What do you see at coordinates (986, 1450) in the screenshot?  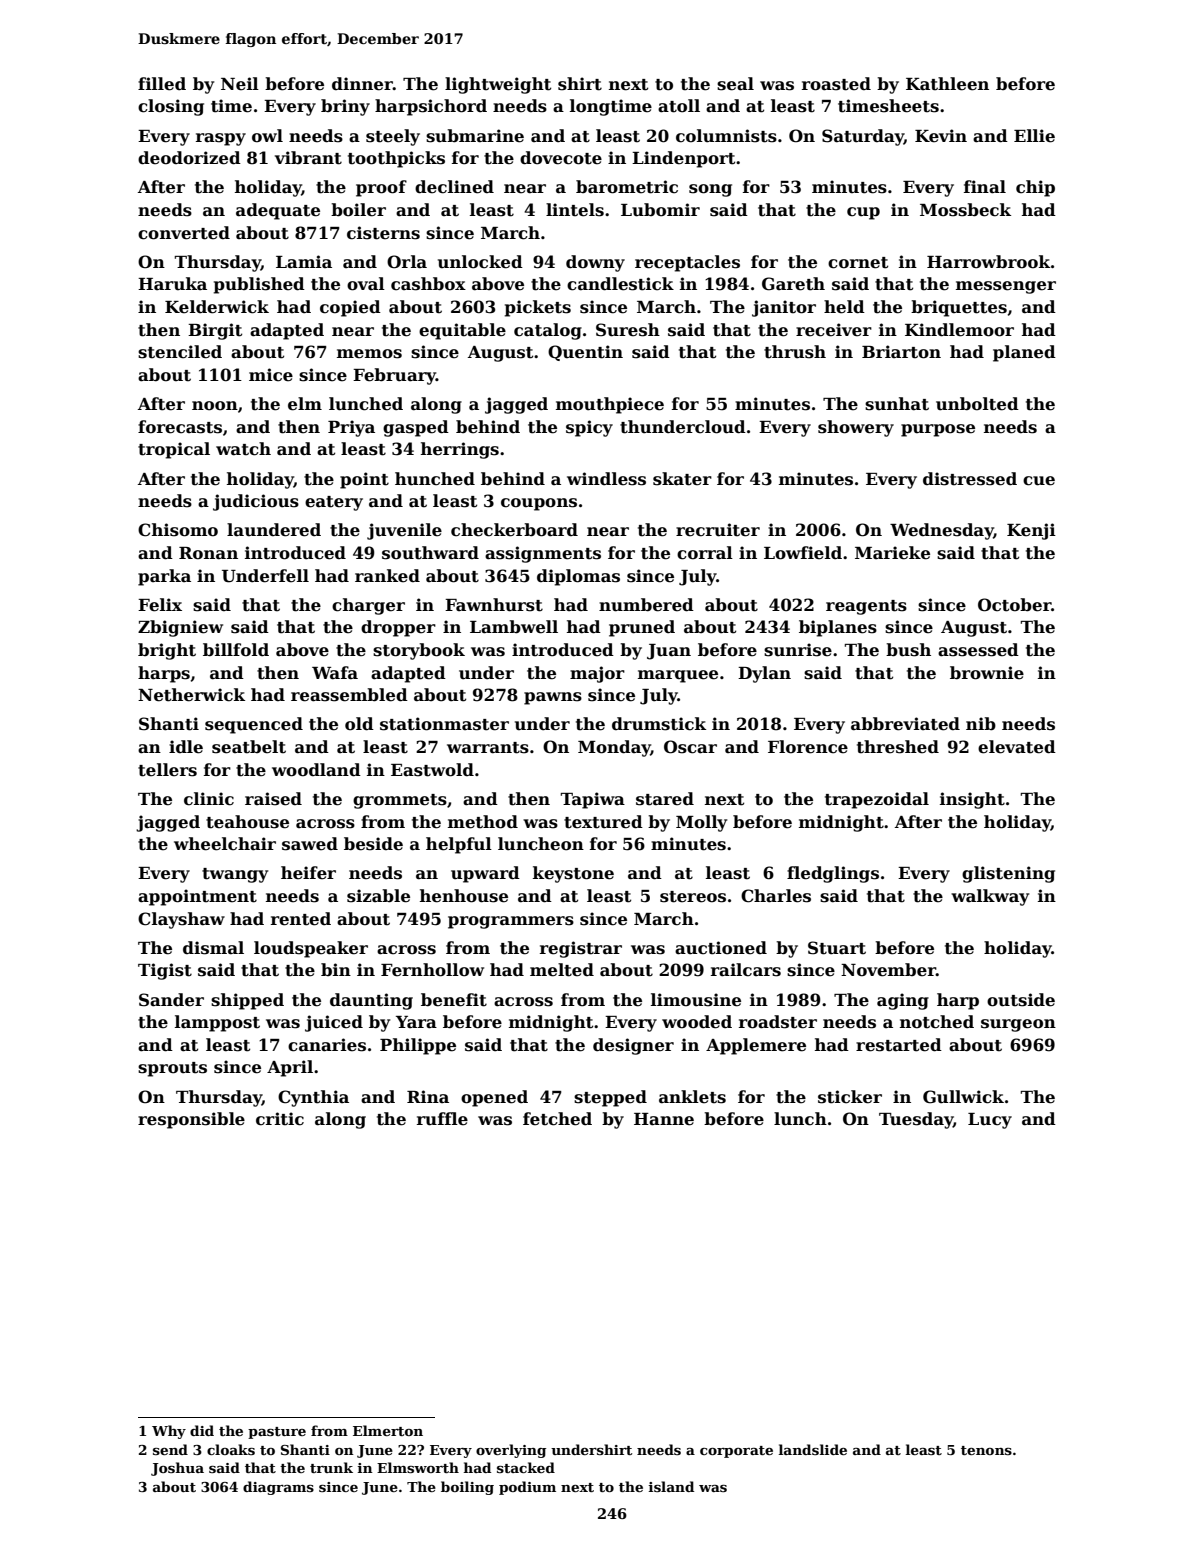 I see `tenons` at bounding box center [986, 1450].
